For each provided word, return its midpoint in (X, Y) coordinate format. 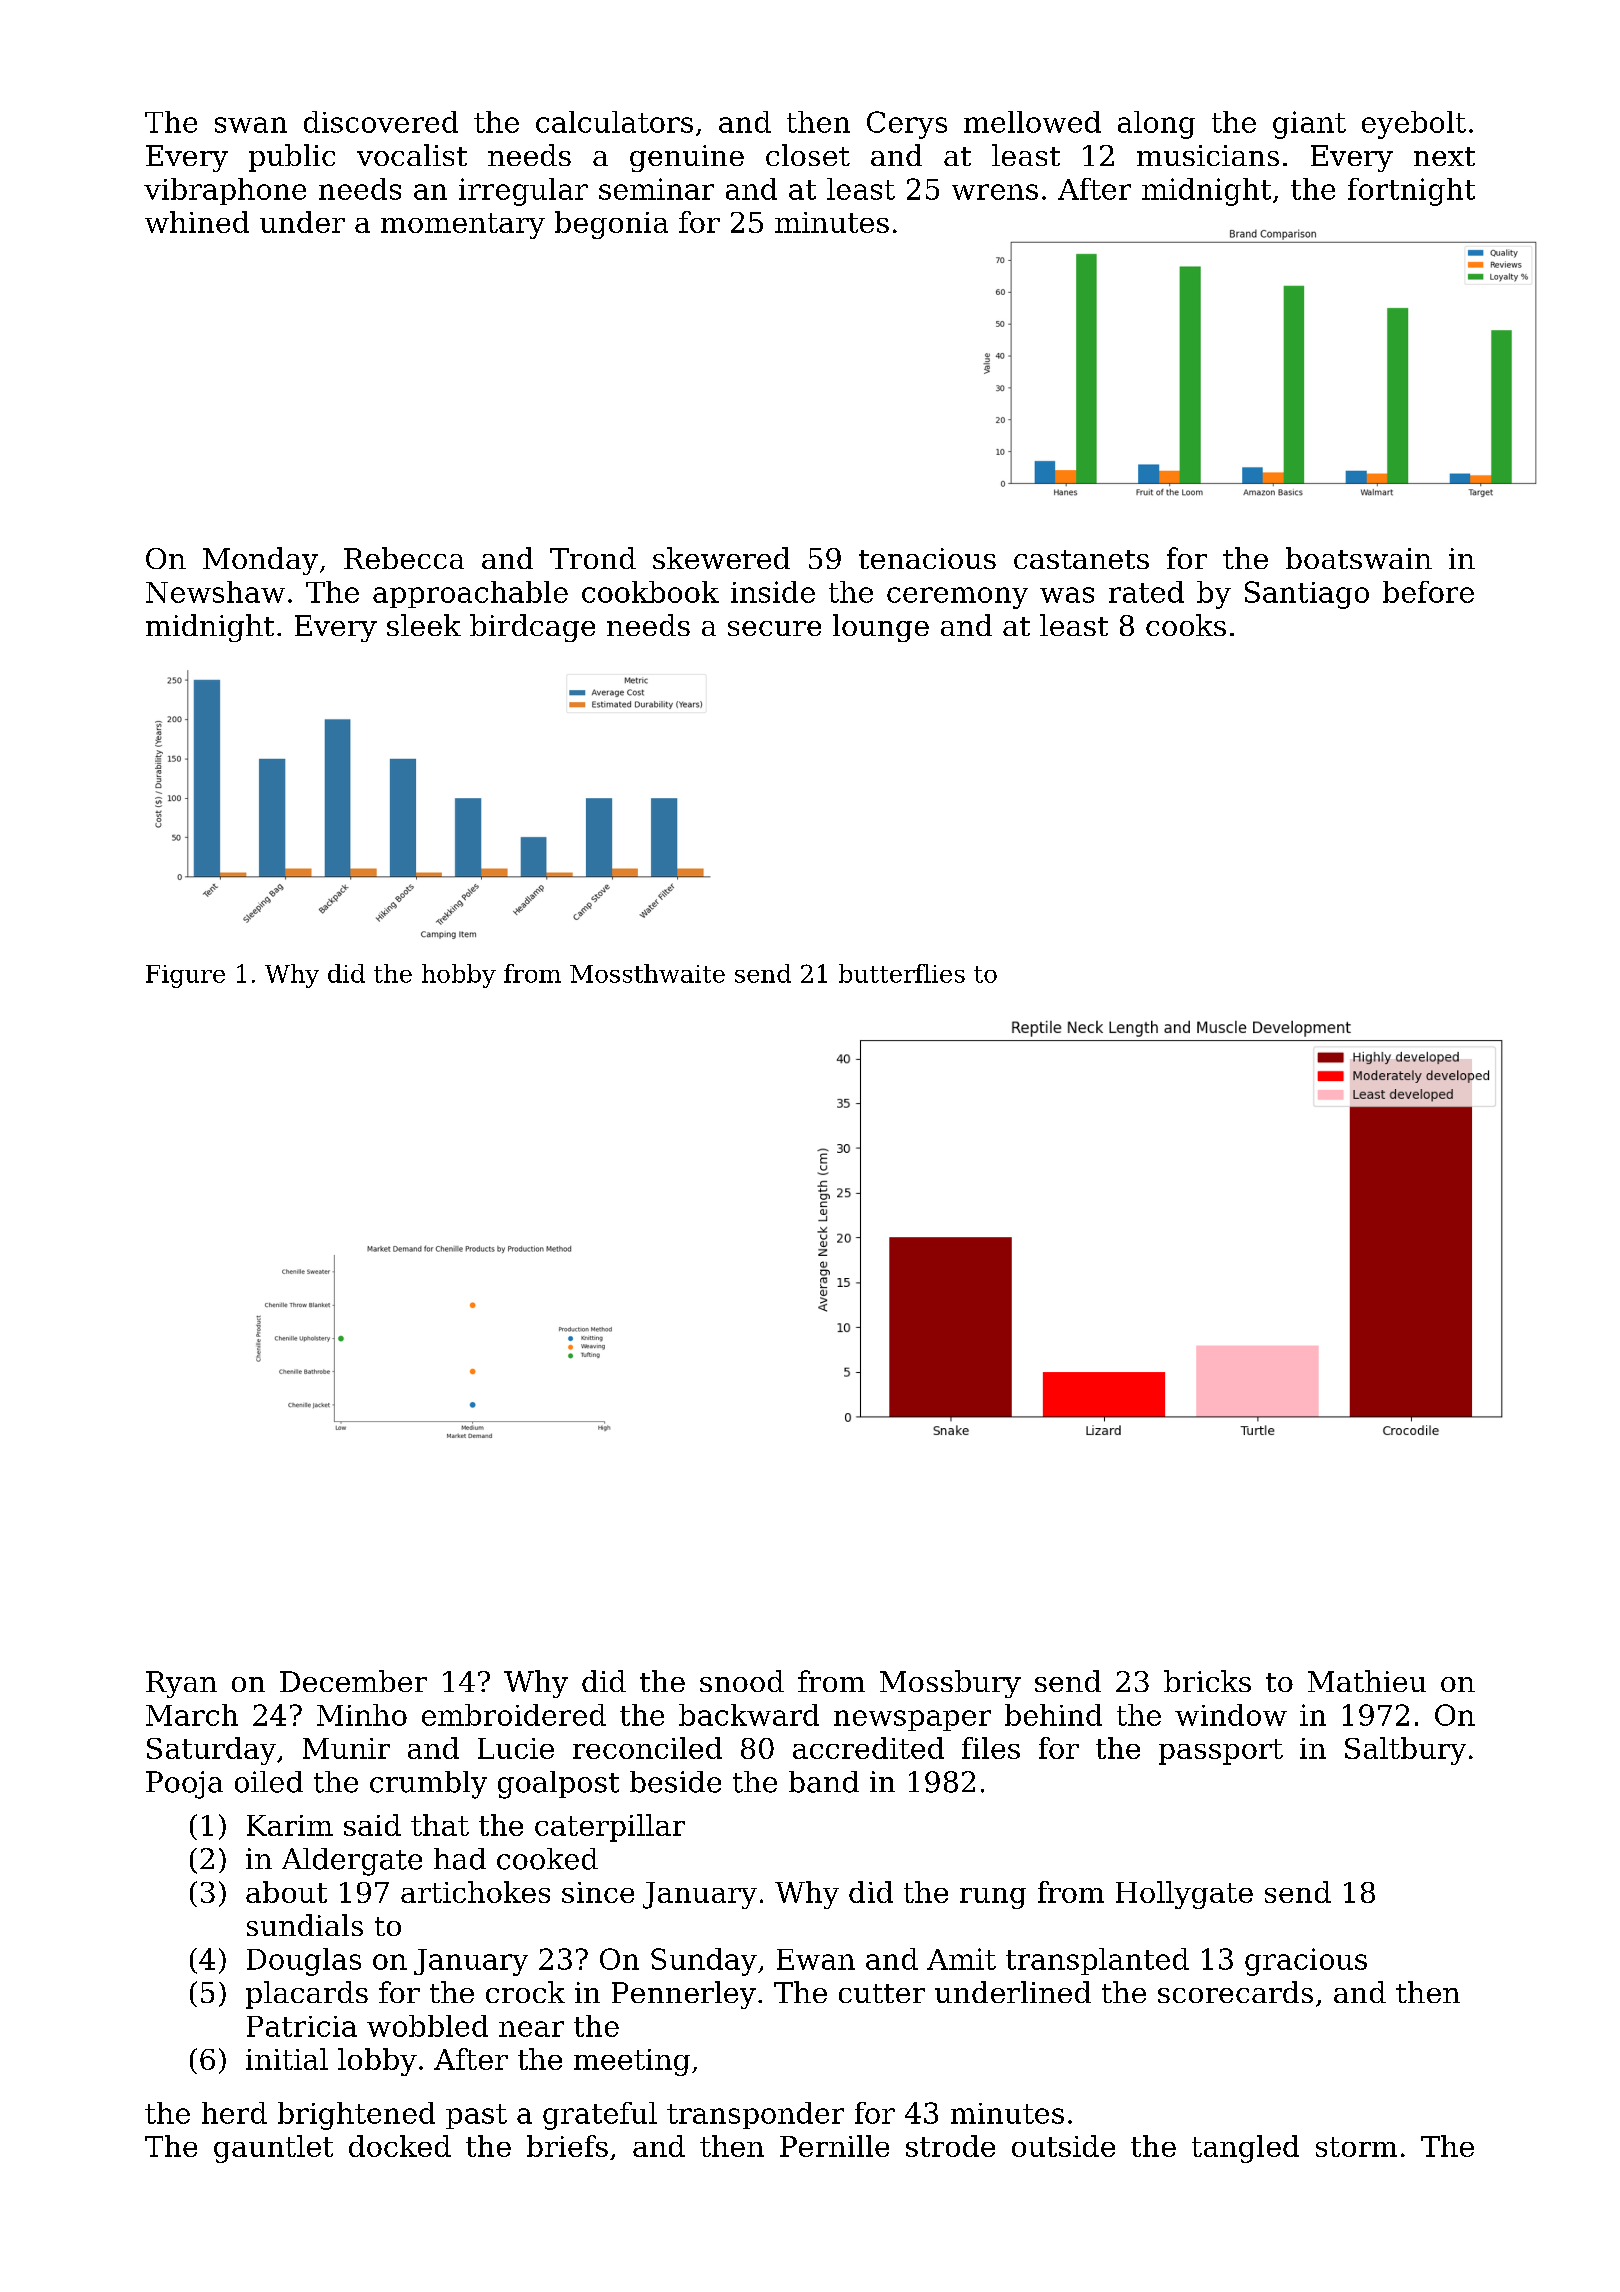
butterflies (902, 973)
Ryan (181, 1684)
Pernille (834, 2146)
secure (774, 628)
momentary (463, 226)
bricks (1207, 1681)
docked (400, 2146)
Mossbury (950, 1684)
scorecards (1235, 1992)
